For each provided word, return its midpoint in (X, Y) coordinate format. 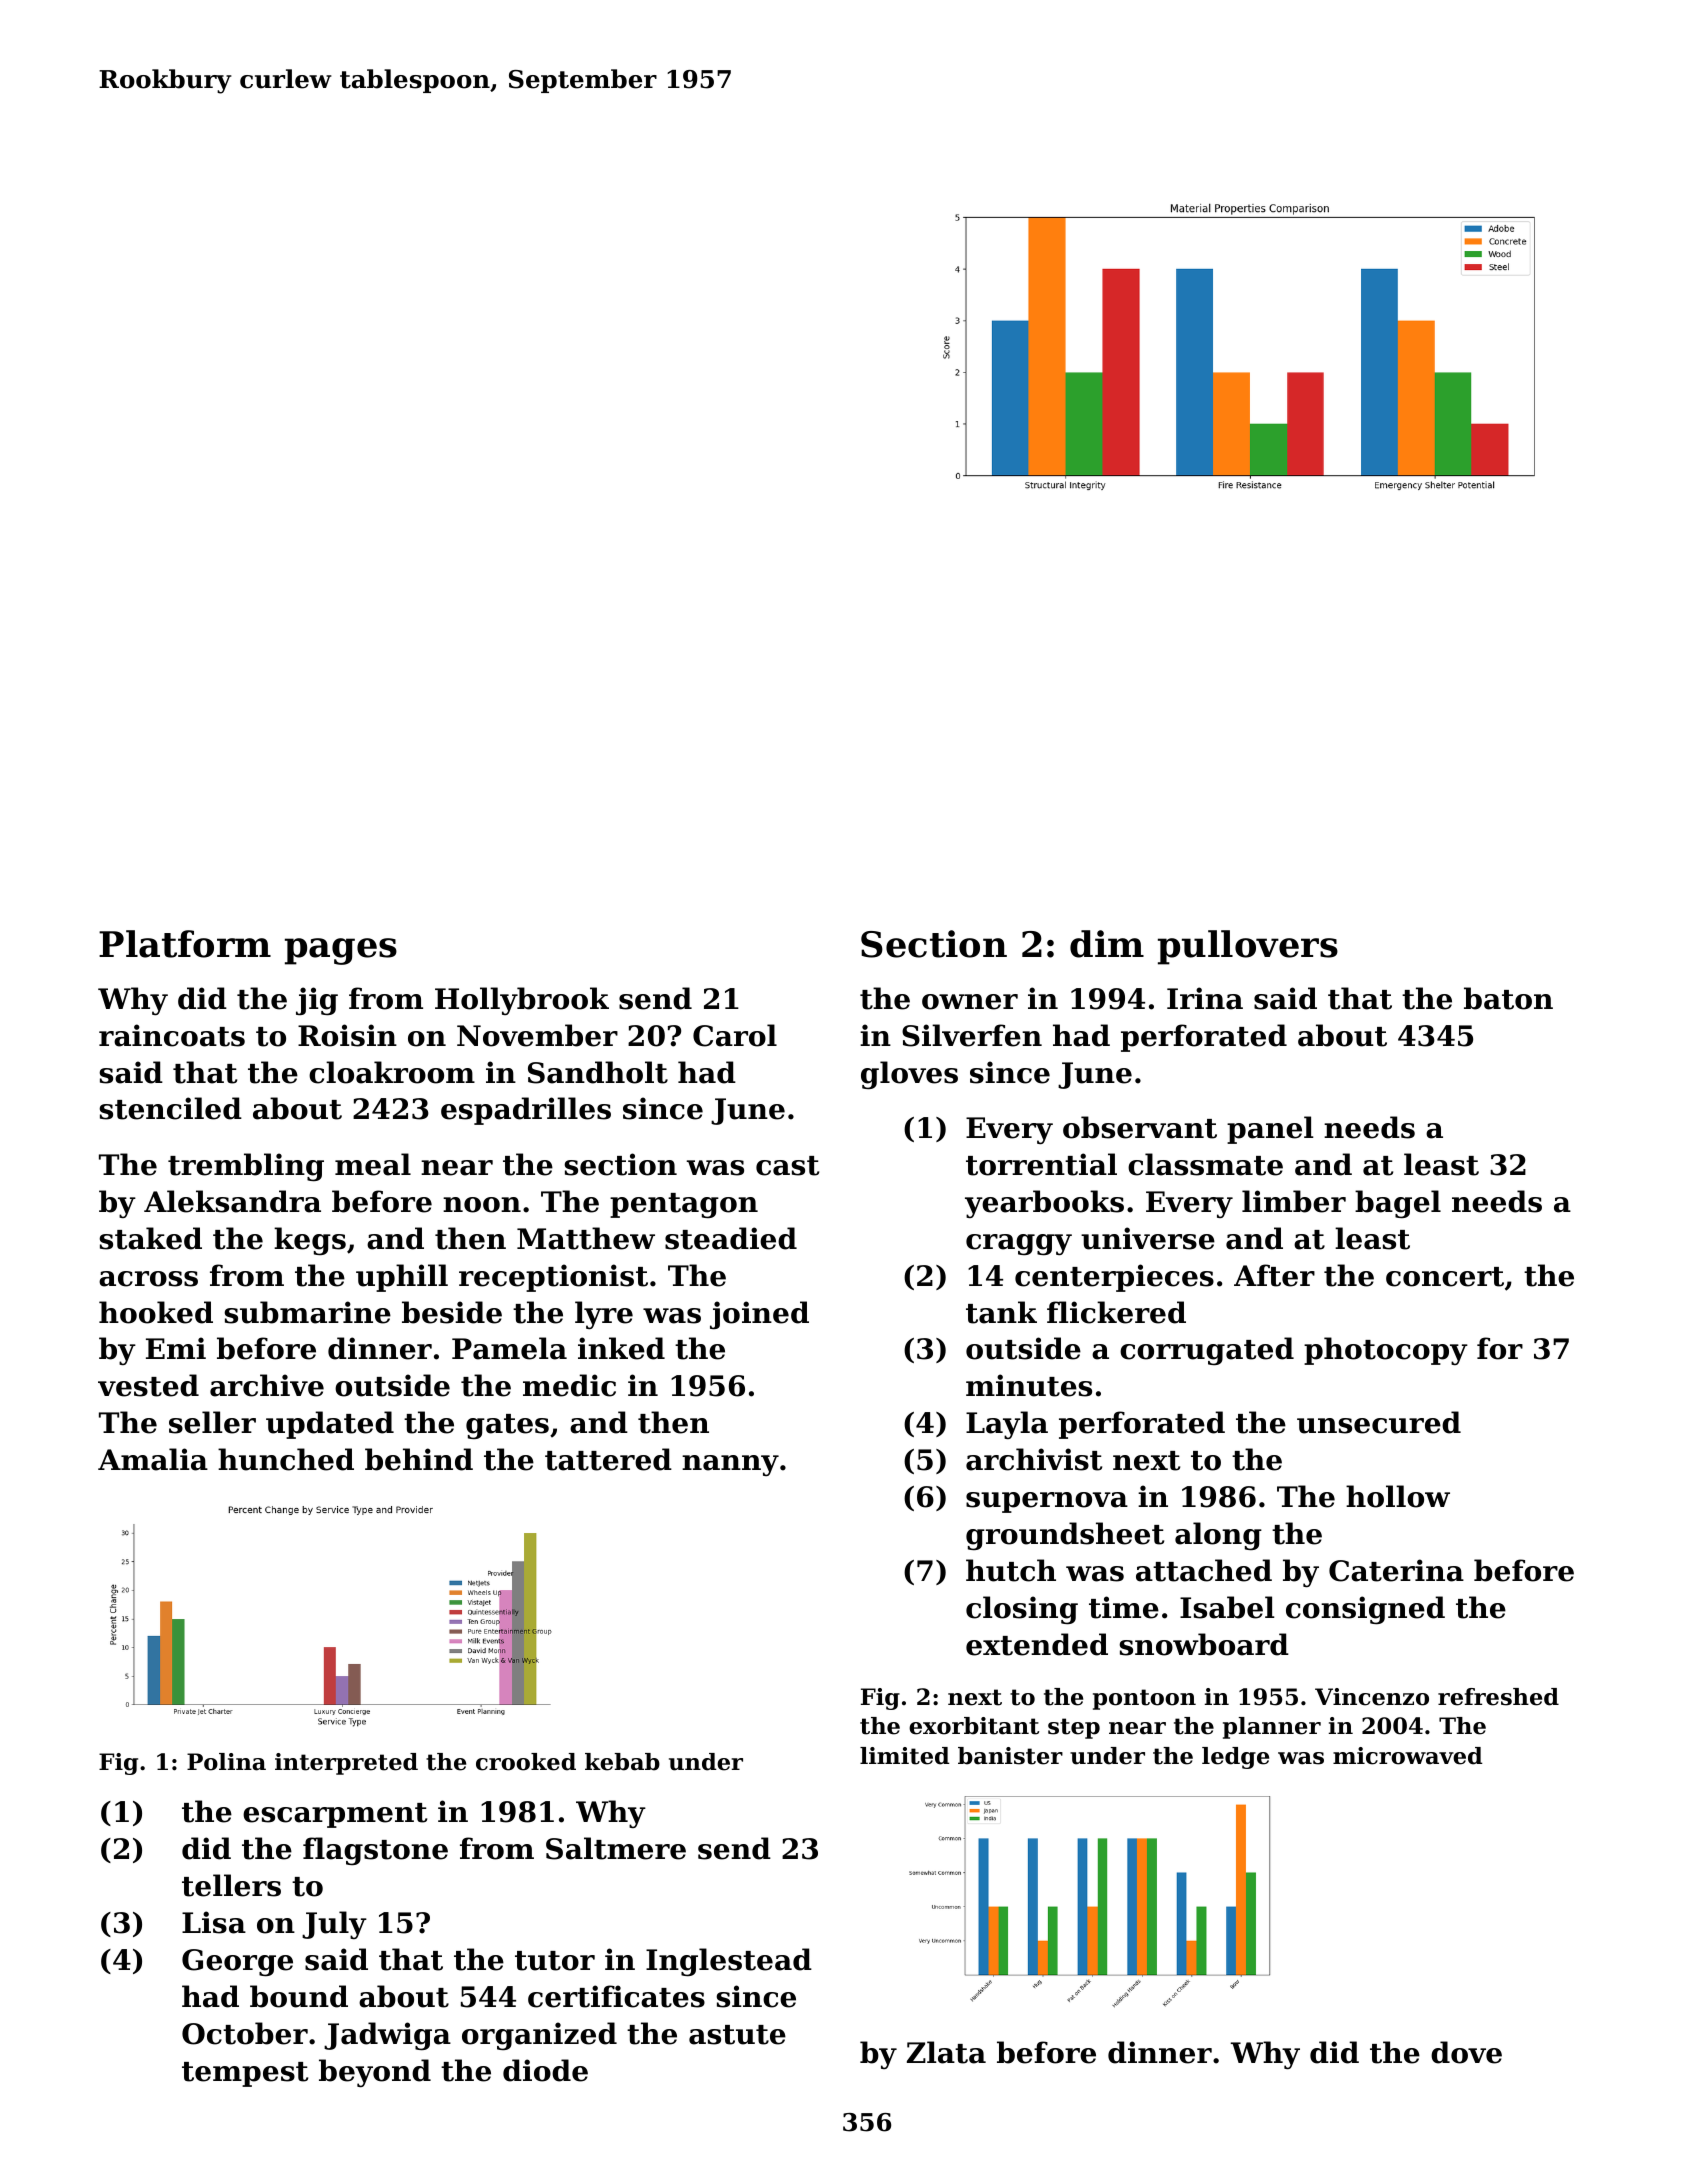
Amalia (153, 1459)
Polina (226, 1762)
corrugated (1207, 1351)
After (1274, 1275)
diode (545, 2070)
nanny (730, 1465)
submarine (307, 1312)
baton (1508, 998)
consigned (1365, 1610)
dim (1107, 944)
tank (1001, 1312)
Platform (185, 944)
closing (1022, 1610)
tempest (245, 2074)
